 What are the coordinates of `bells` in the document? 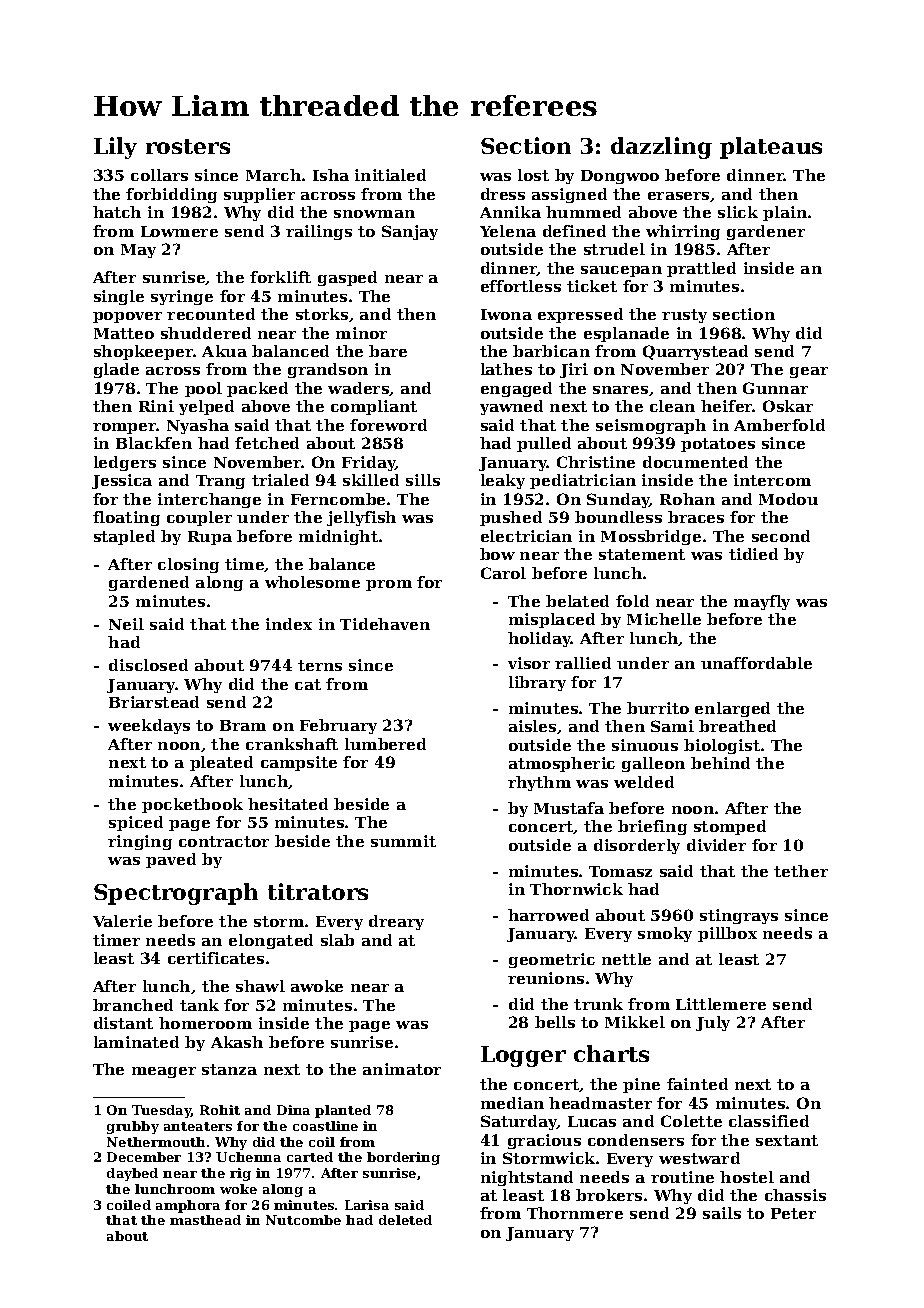 It's located at (555, 1022).
